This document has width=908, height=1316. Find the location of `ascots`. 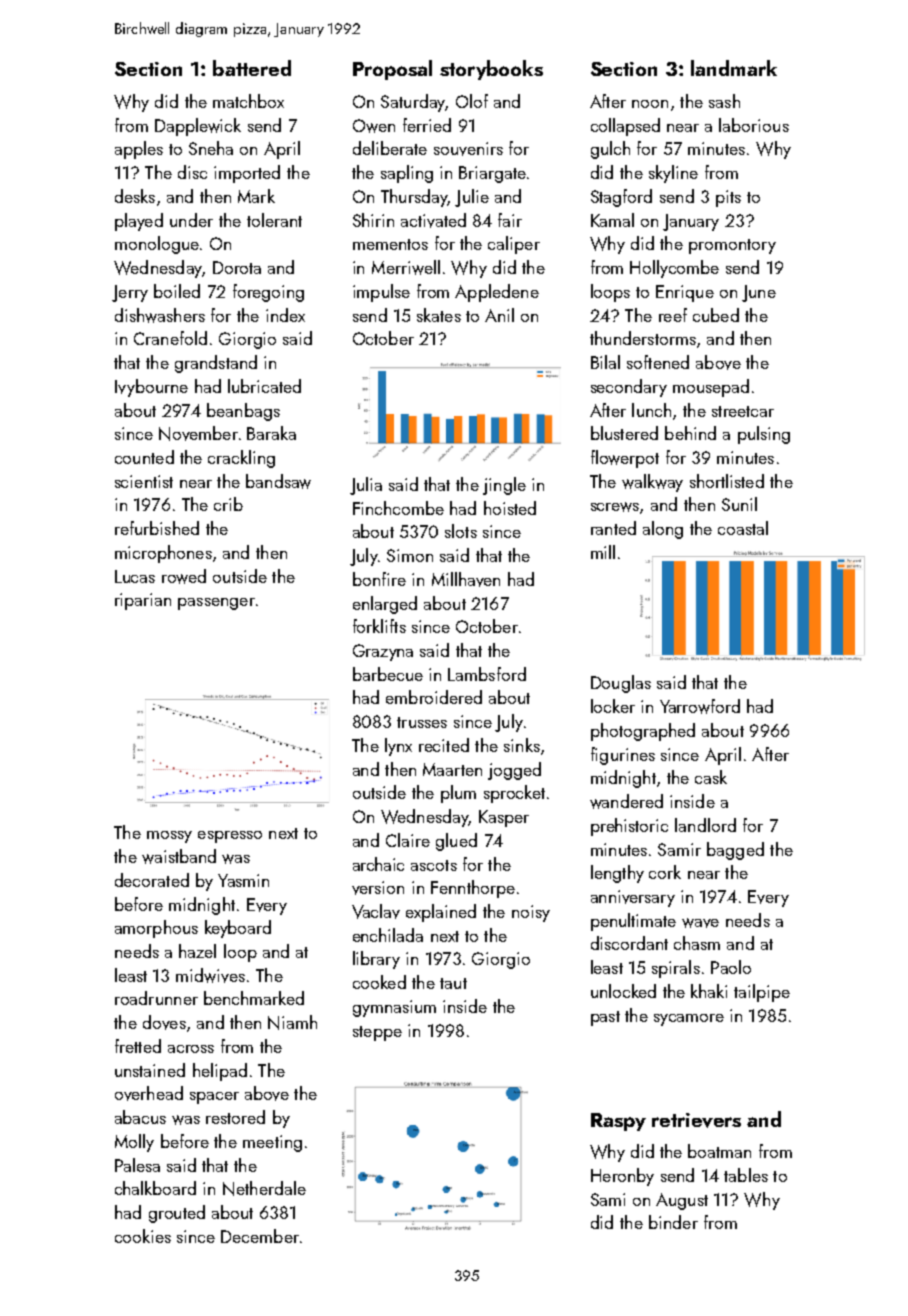

ascots is located at coordinates (434, 865).
